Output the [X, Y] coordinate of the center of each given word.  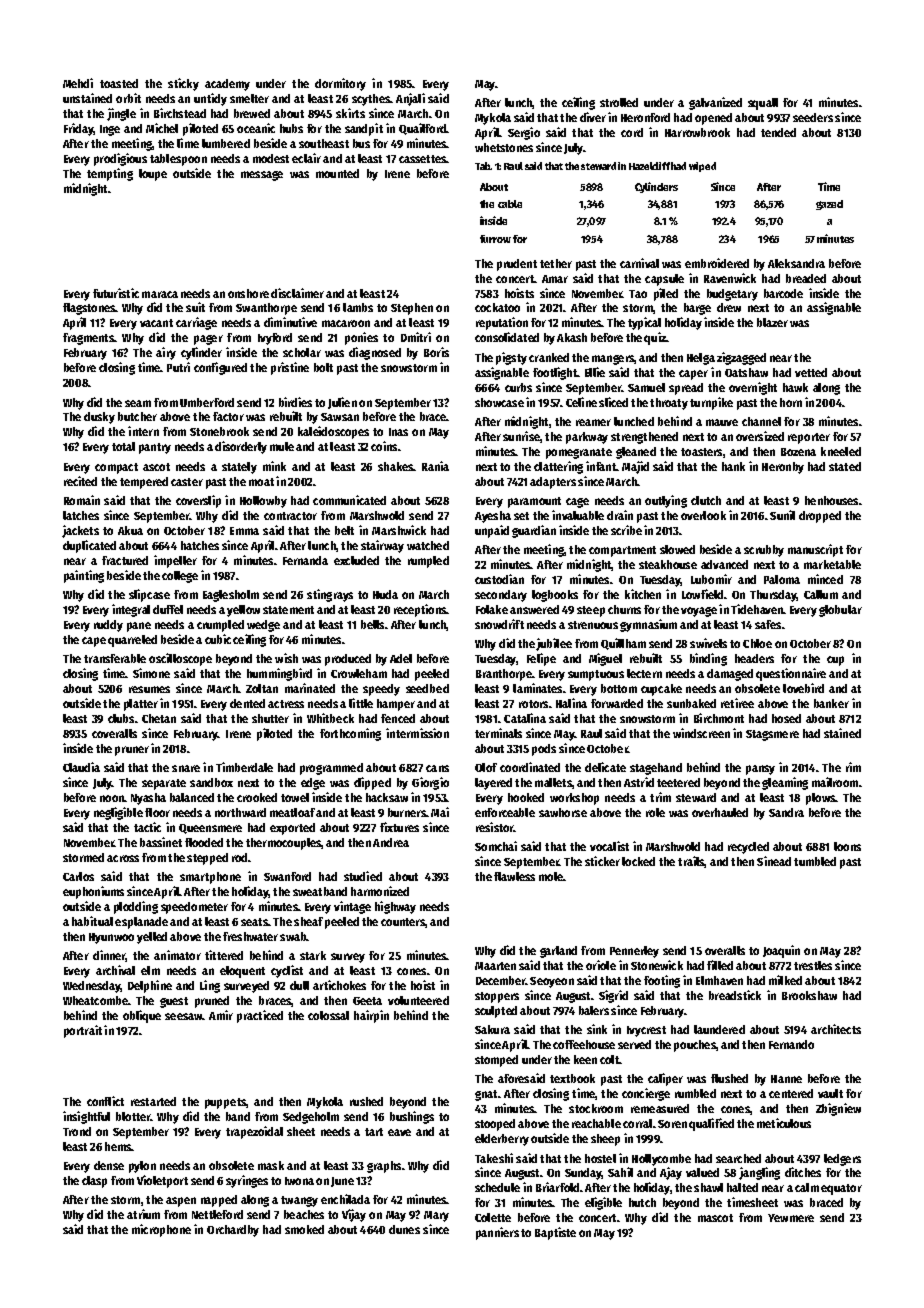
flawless [514, 876]
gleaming [785, 783]
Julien [342, 403]
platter [141, 705]
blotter [133, 1116]
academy [227, 85]
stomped [496, 1061]
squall [763, 104]
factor [228, 416]
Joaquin [781, 951]
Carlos [78, 876]
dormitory [340, 84]
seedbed [427, 688]
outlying [666, 501]
